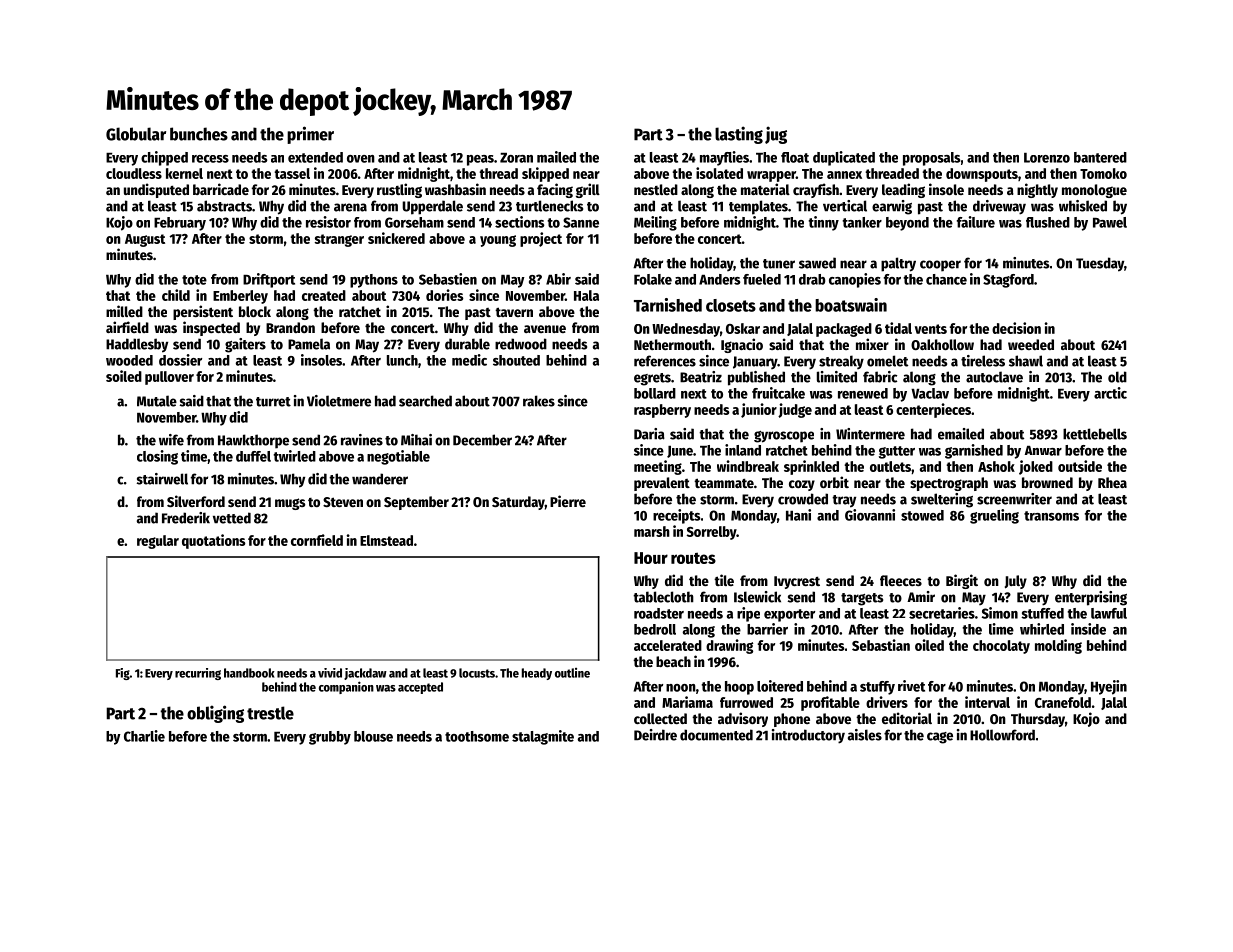 Image resolution: width=1233 pixels, height=952 pixels. I want to click on bunches, so click(199, 134).
